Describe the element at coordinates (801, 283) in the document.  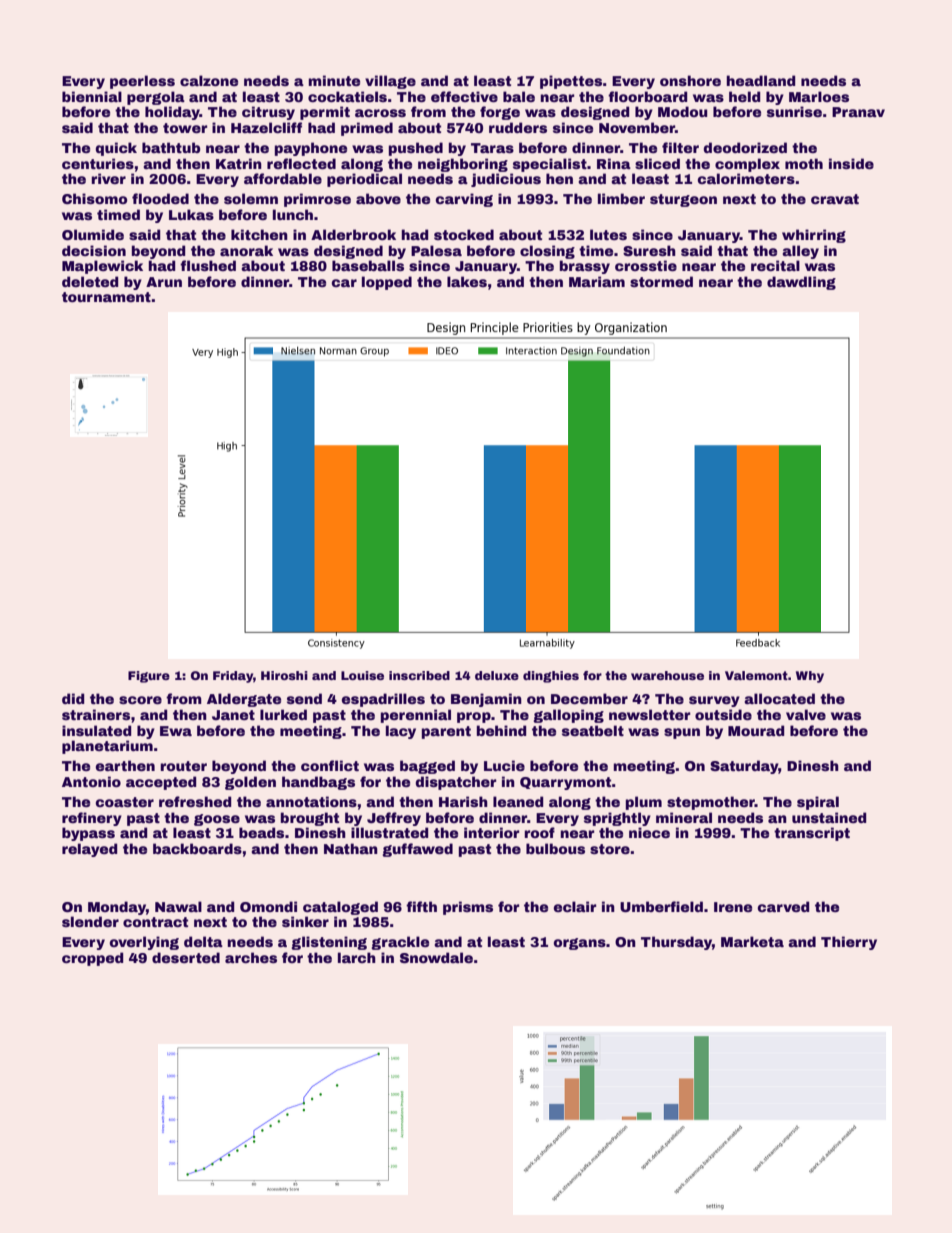
I see `dawdling` at that location.
